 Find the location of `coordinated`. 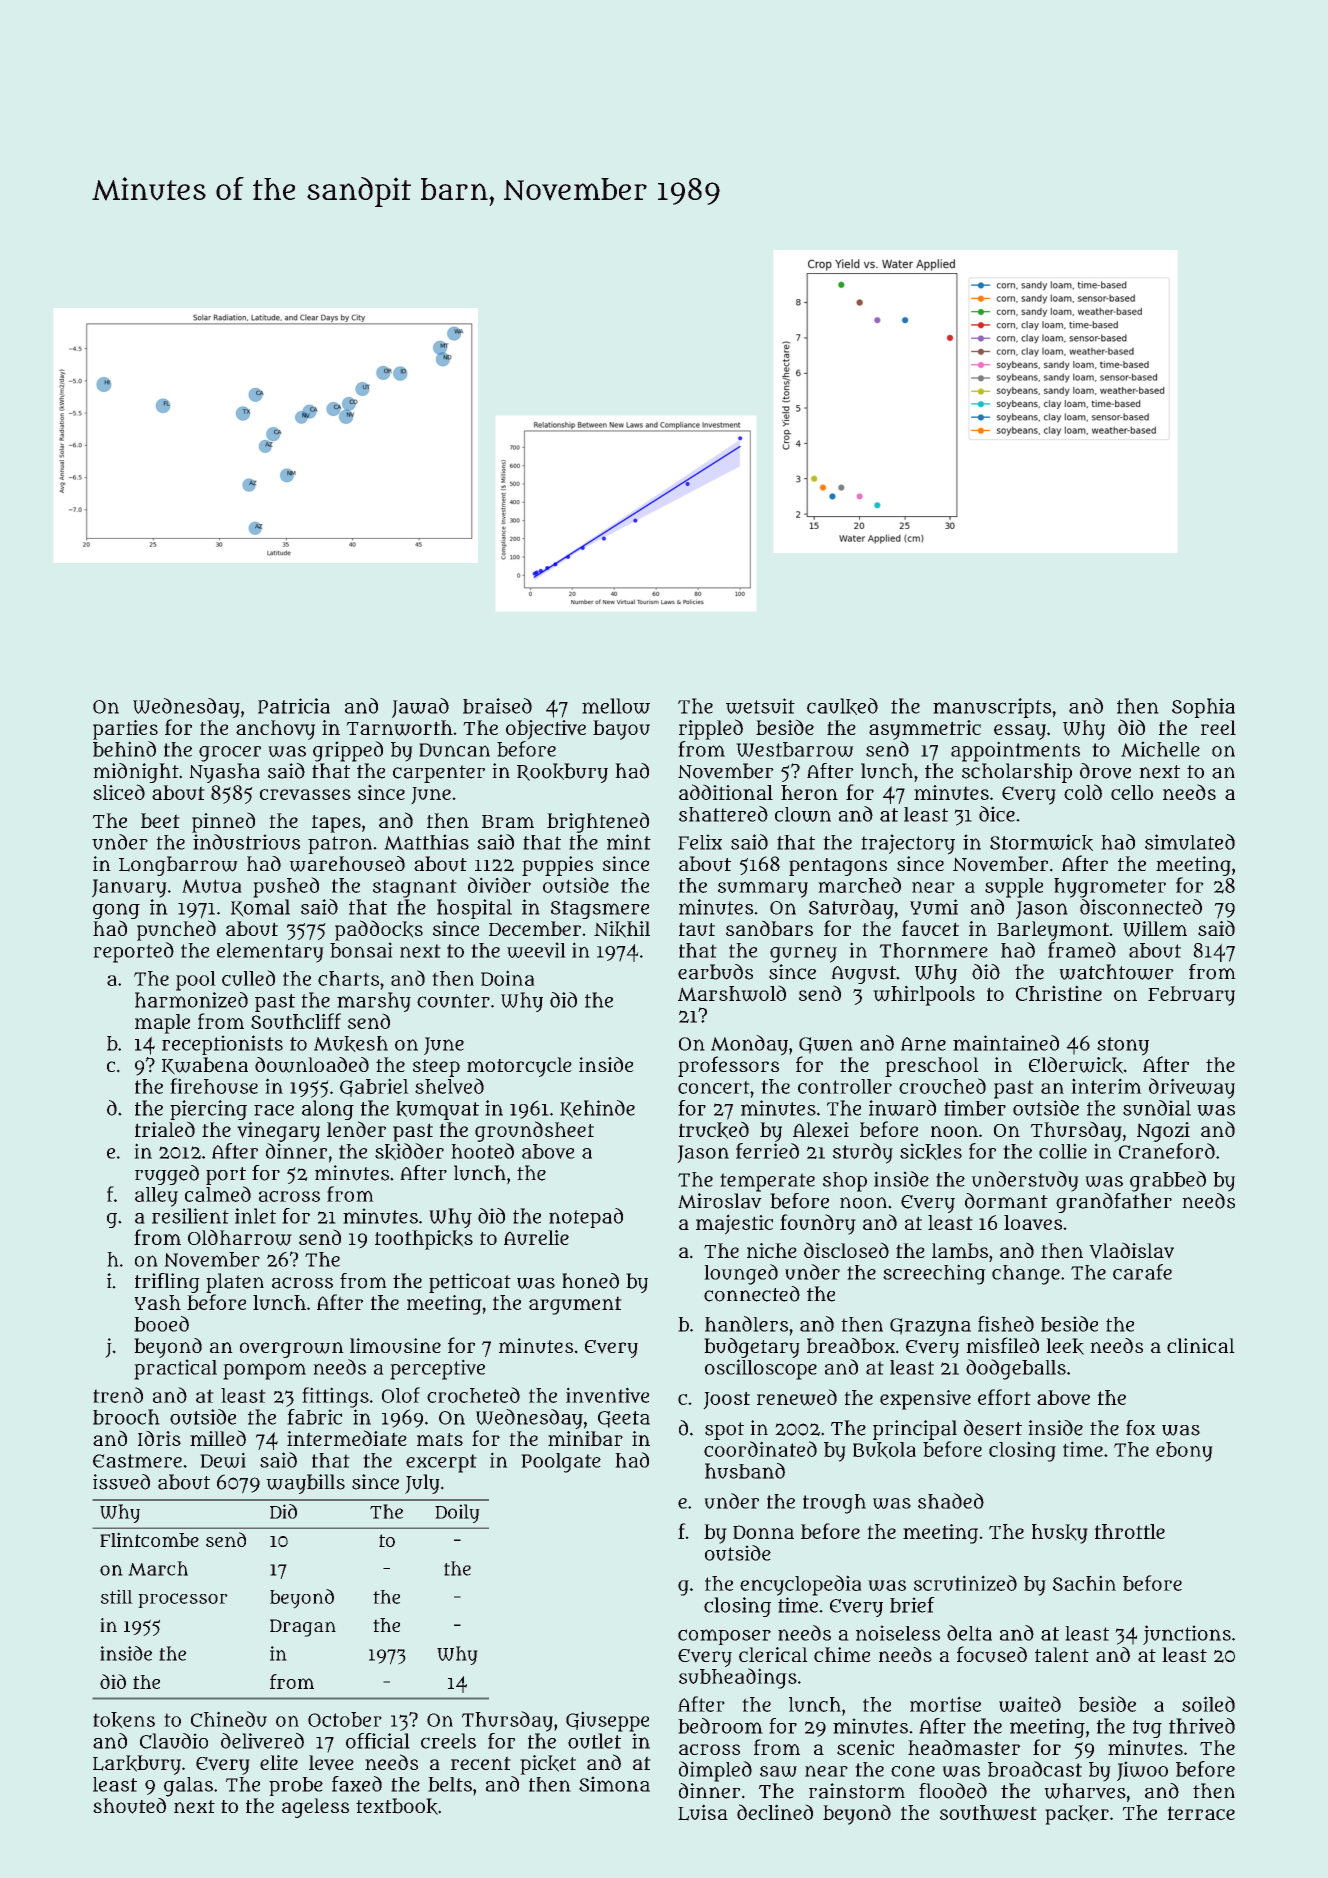

coordinated is located at coordinates (760, 1449).
